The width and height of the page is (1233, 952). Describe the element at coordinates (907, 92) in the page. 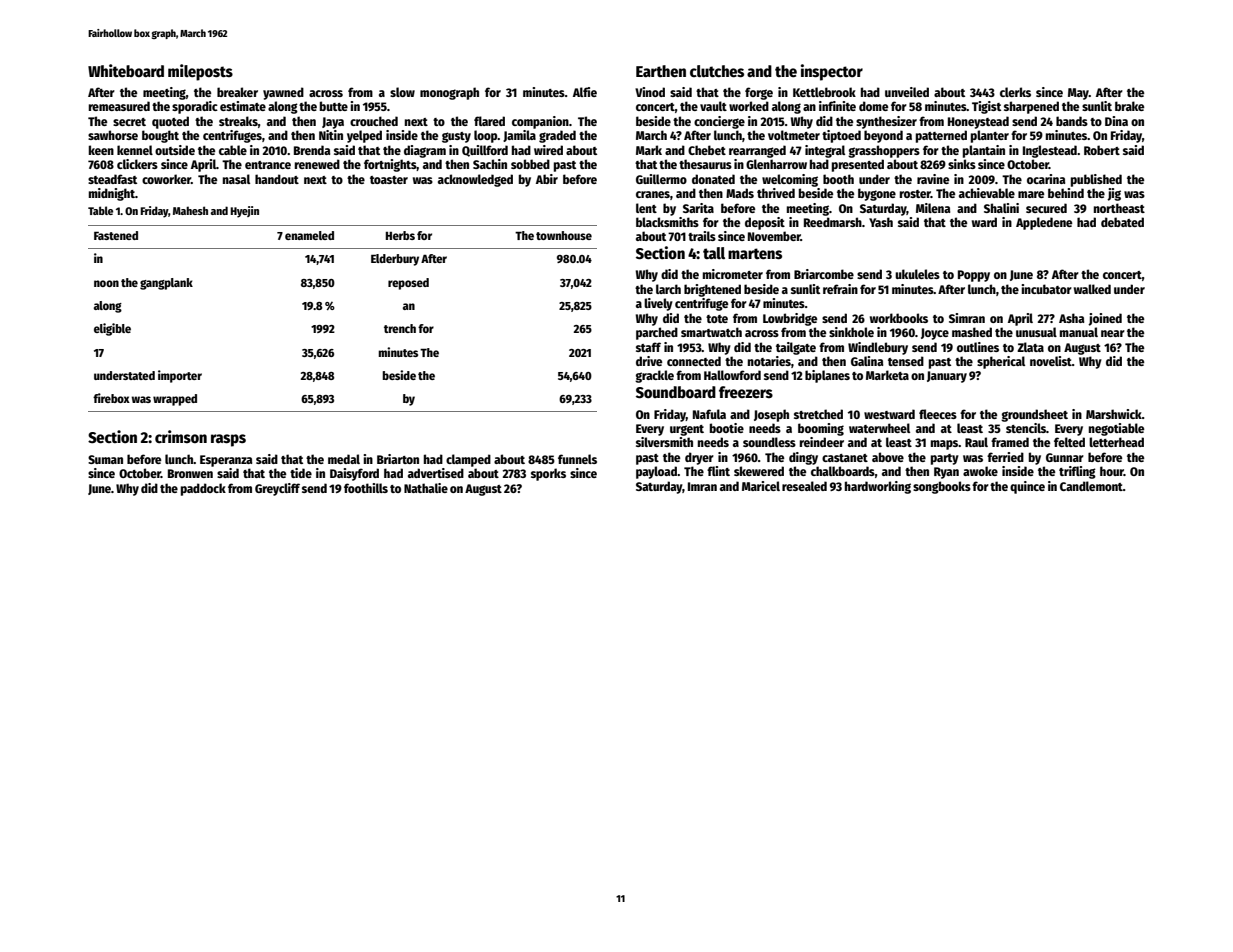

I see `unveiled` at that location.
